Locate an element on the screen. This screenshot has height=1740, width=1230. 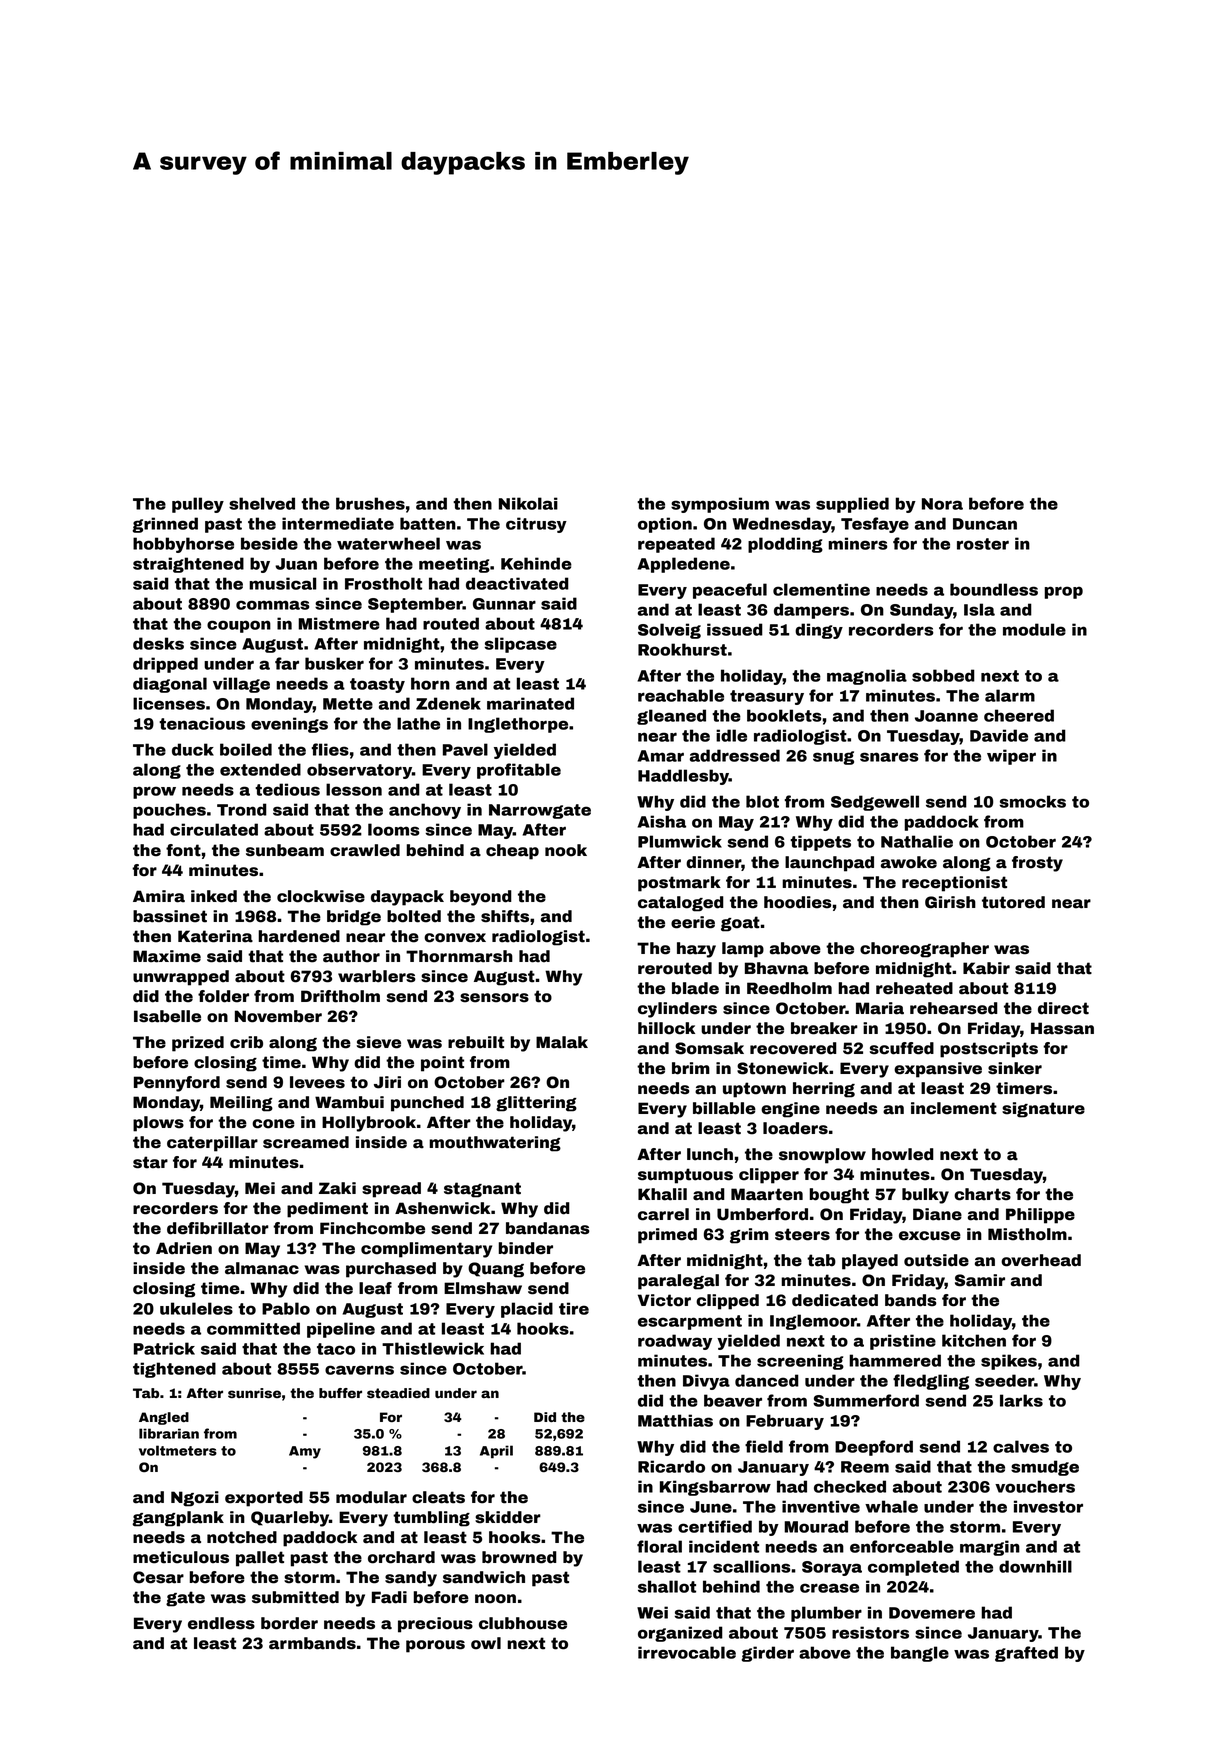
Pennyford is located at coordinates (177, 1084).
